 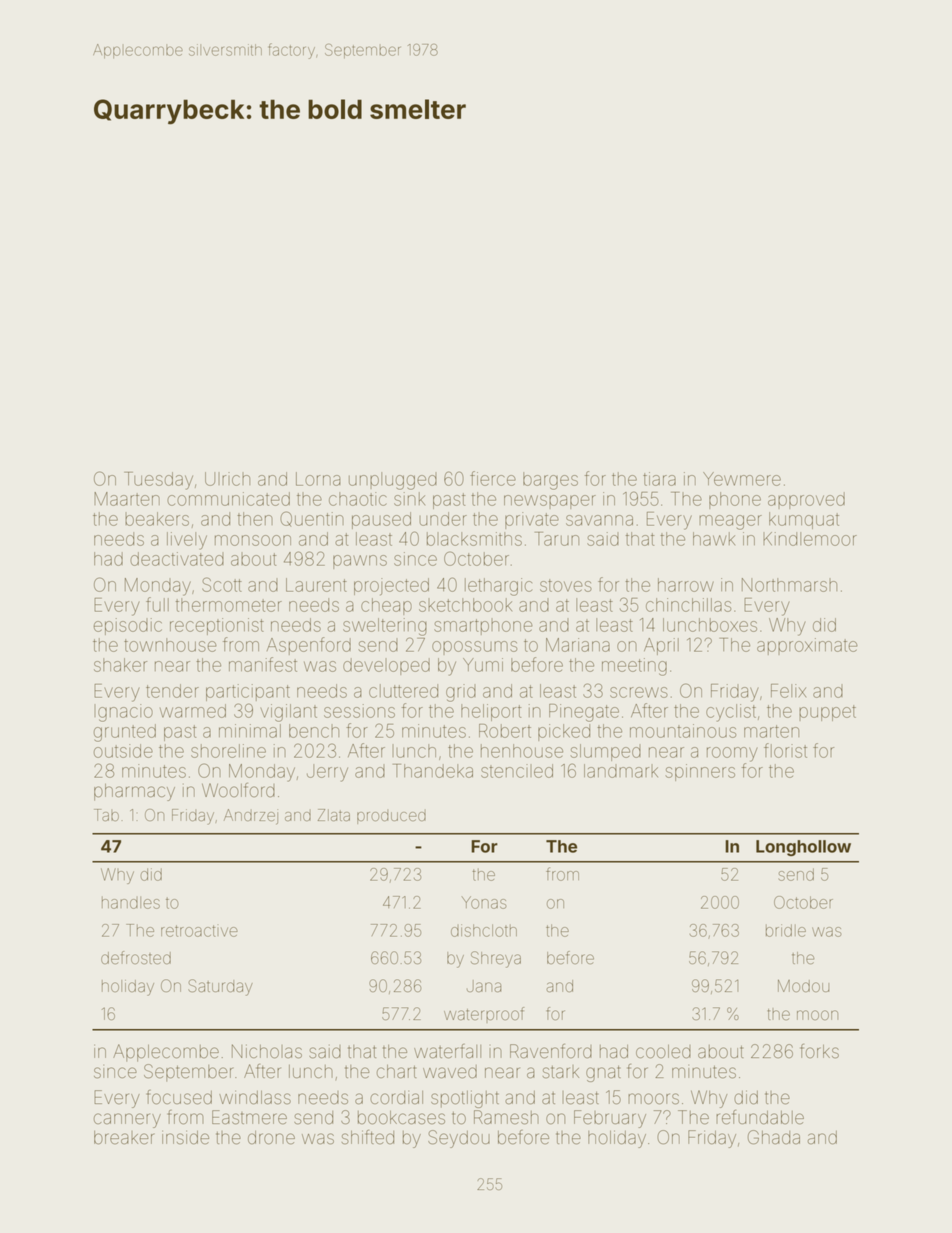 I want to click on deactivated, so click(x=177, y=559).
